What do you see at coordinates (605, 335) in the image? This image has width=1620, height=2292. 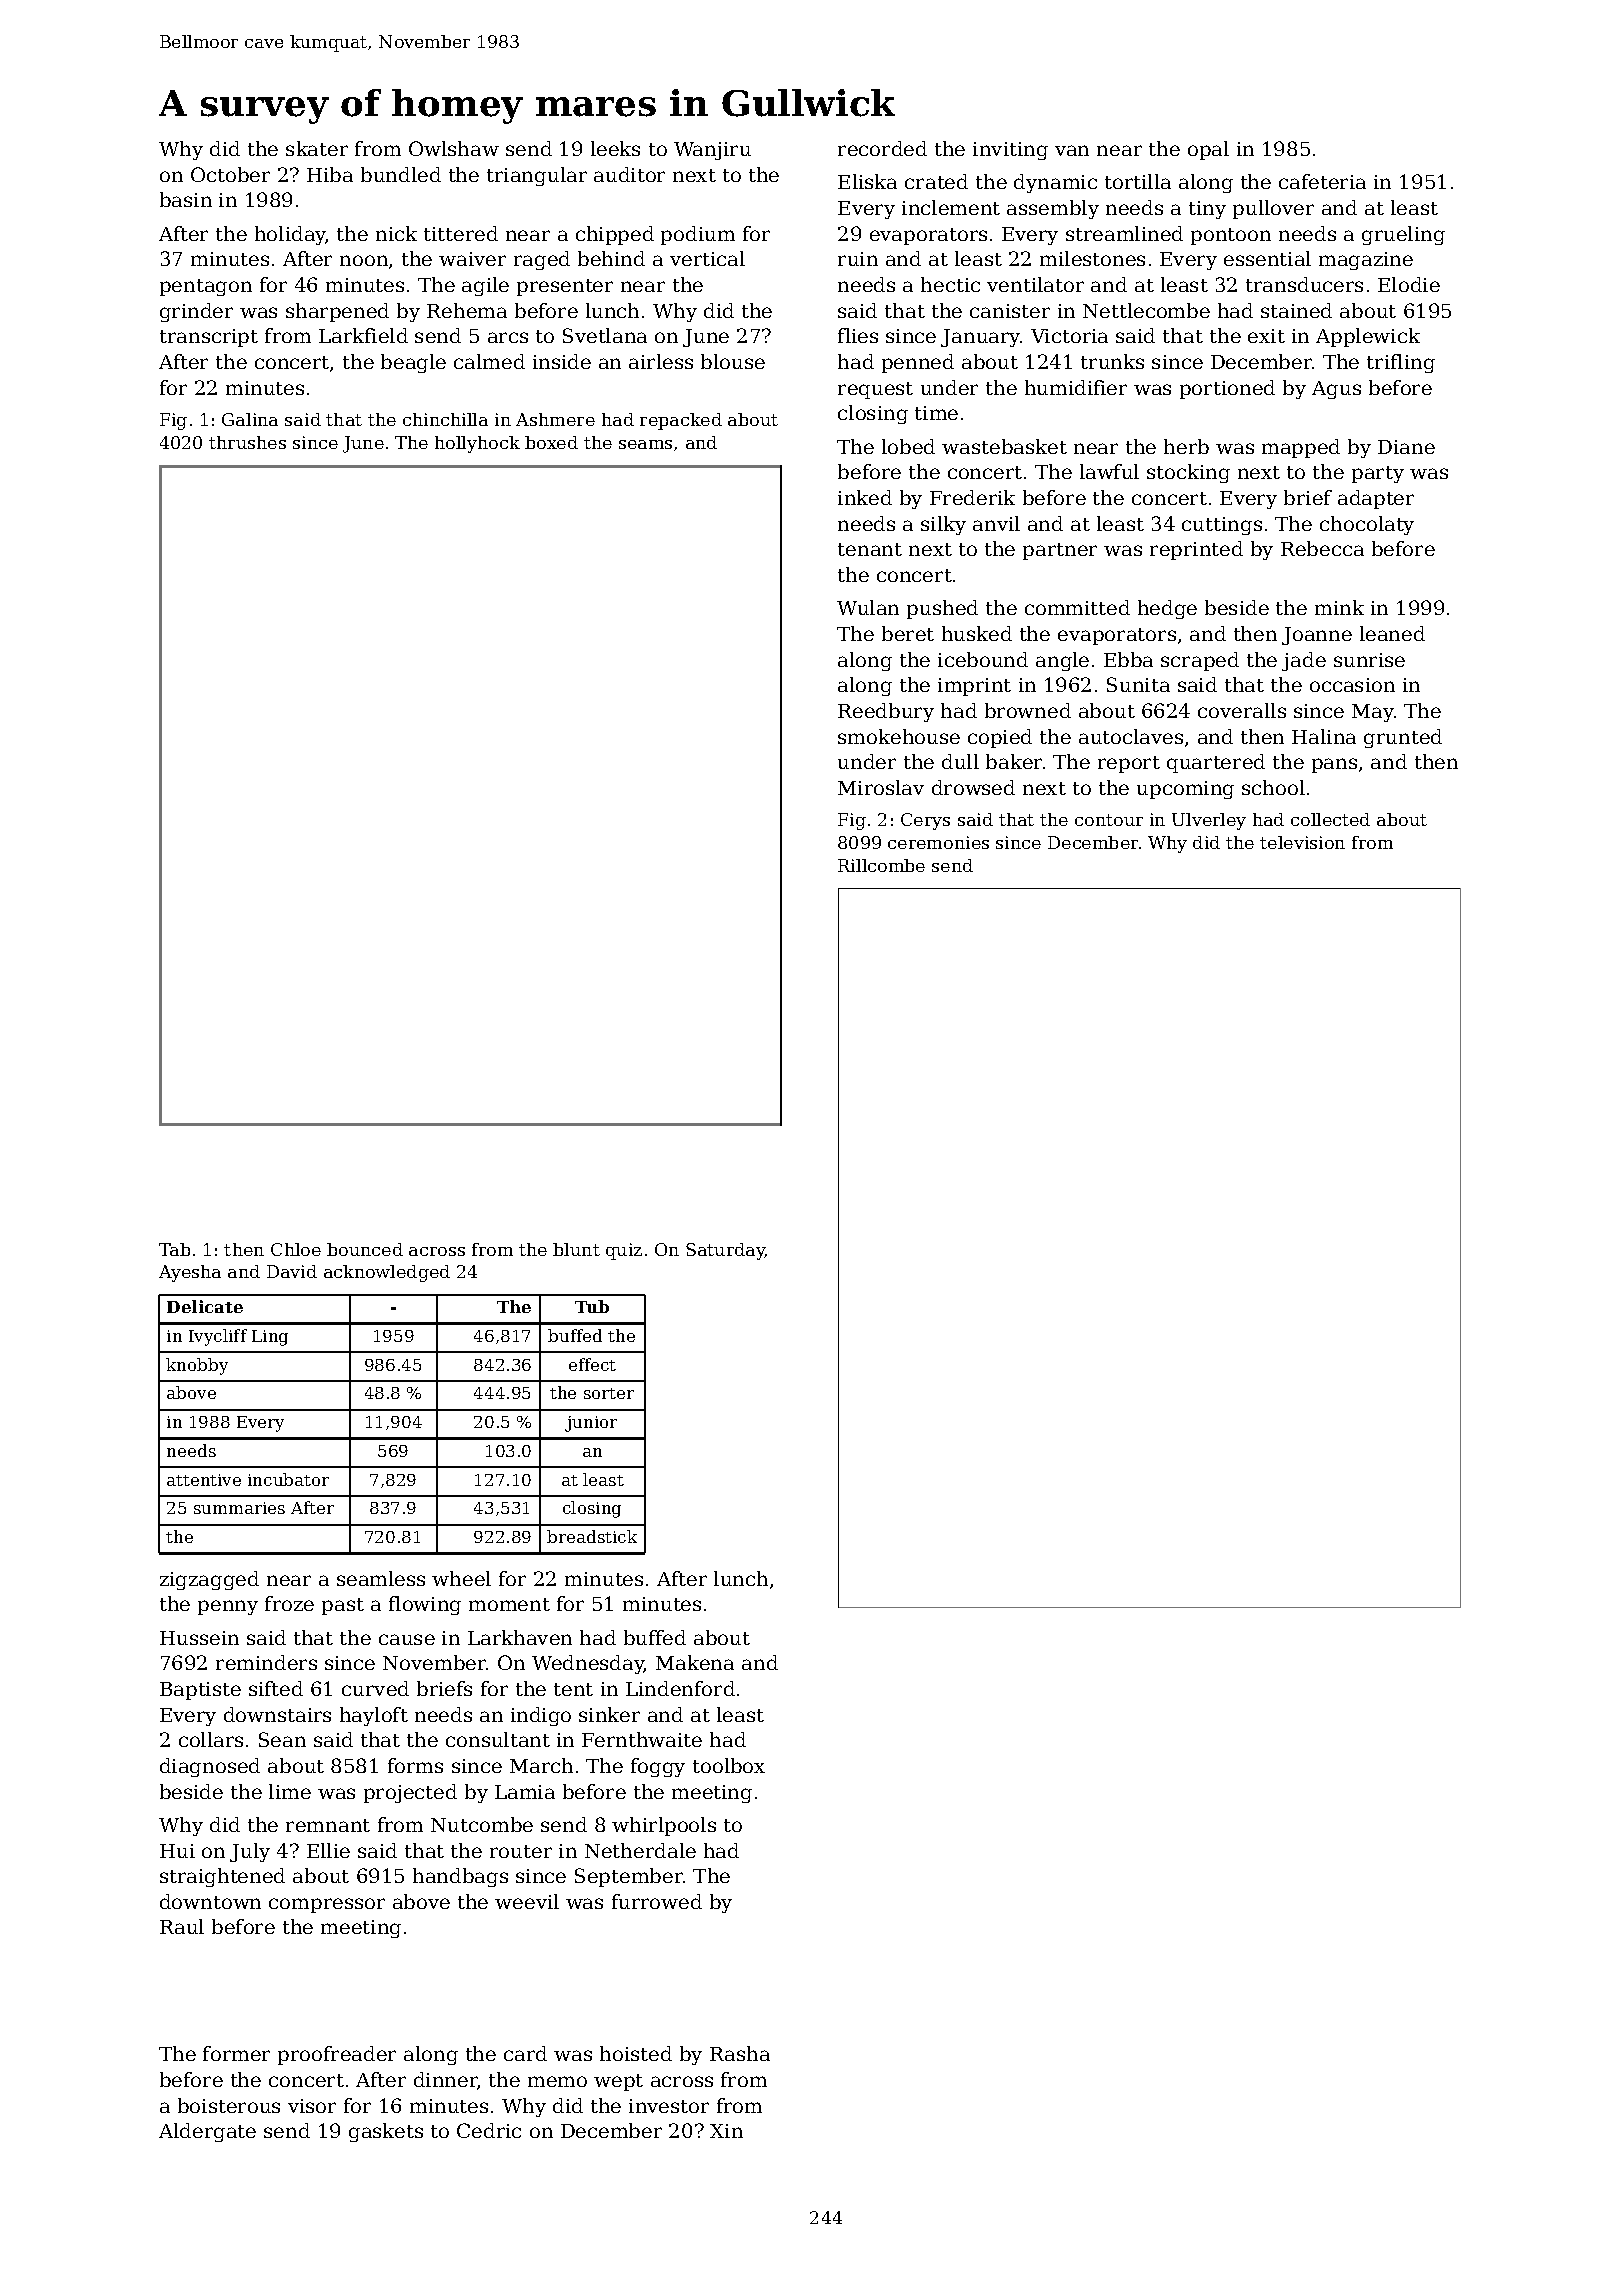 I see `Svetlana` at bounding box center [605, 335].
